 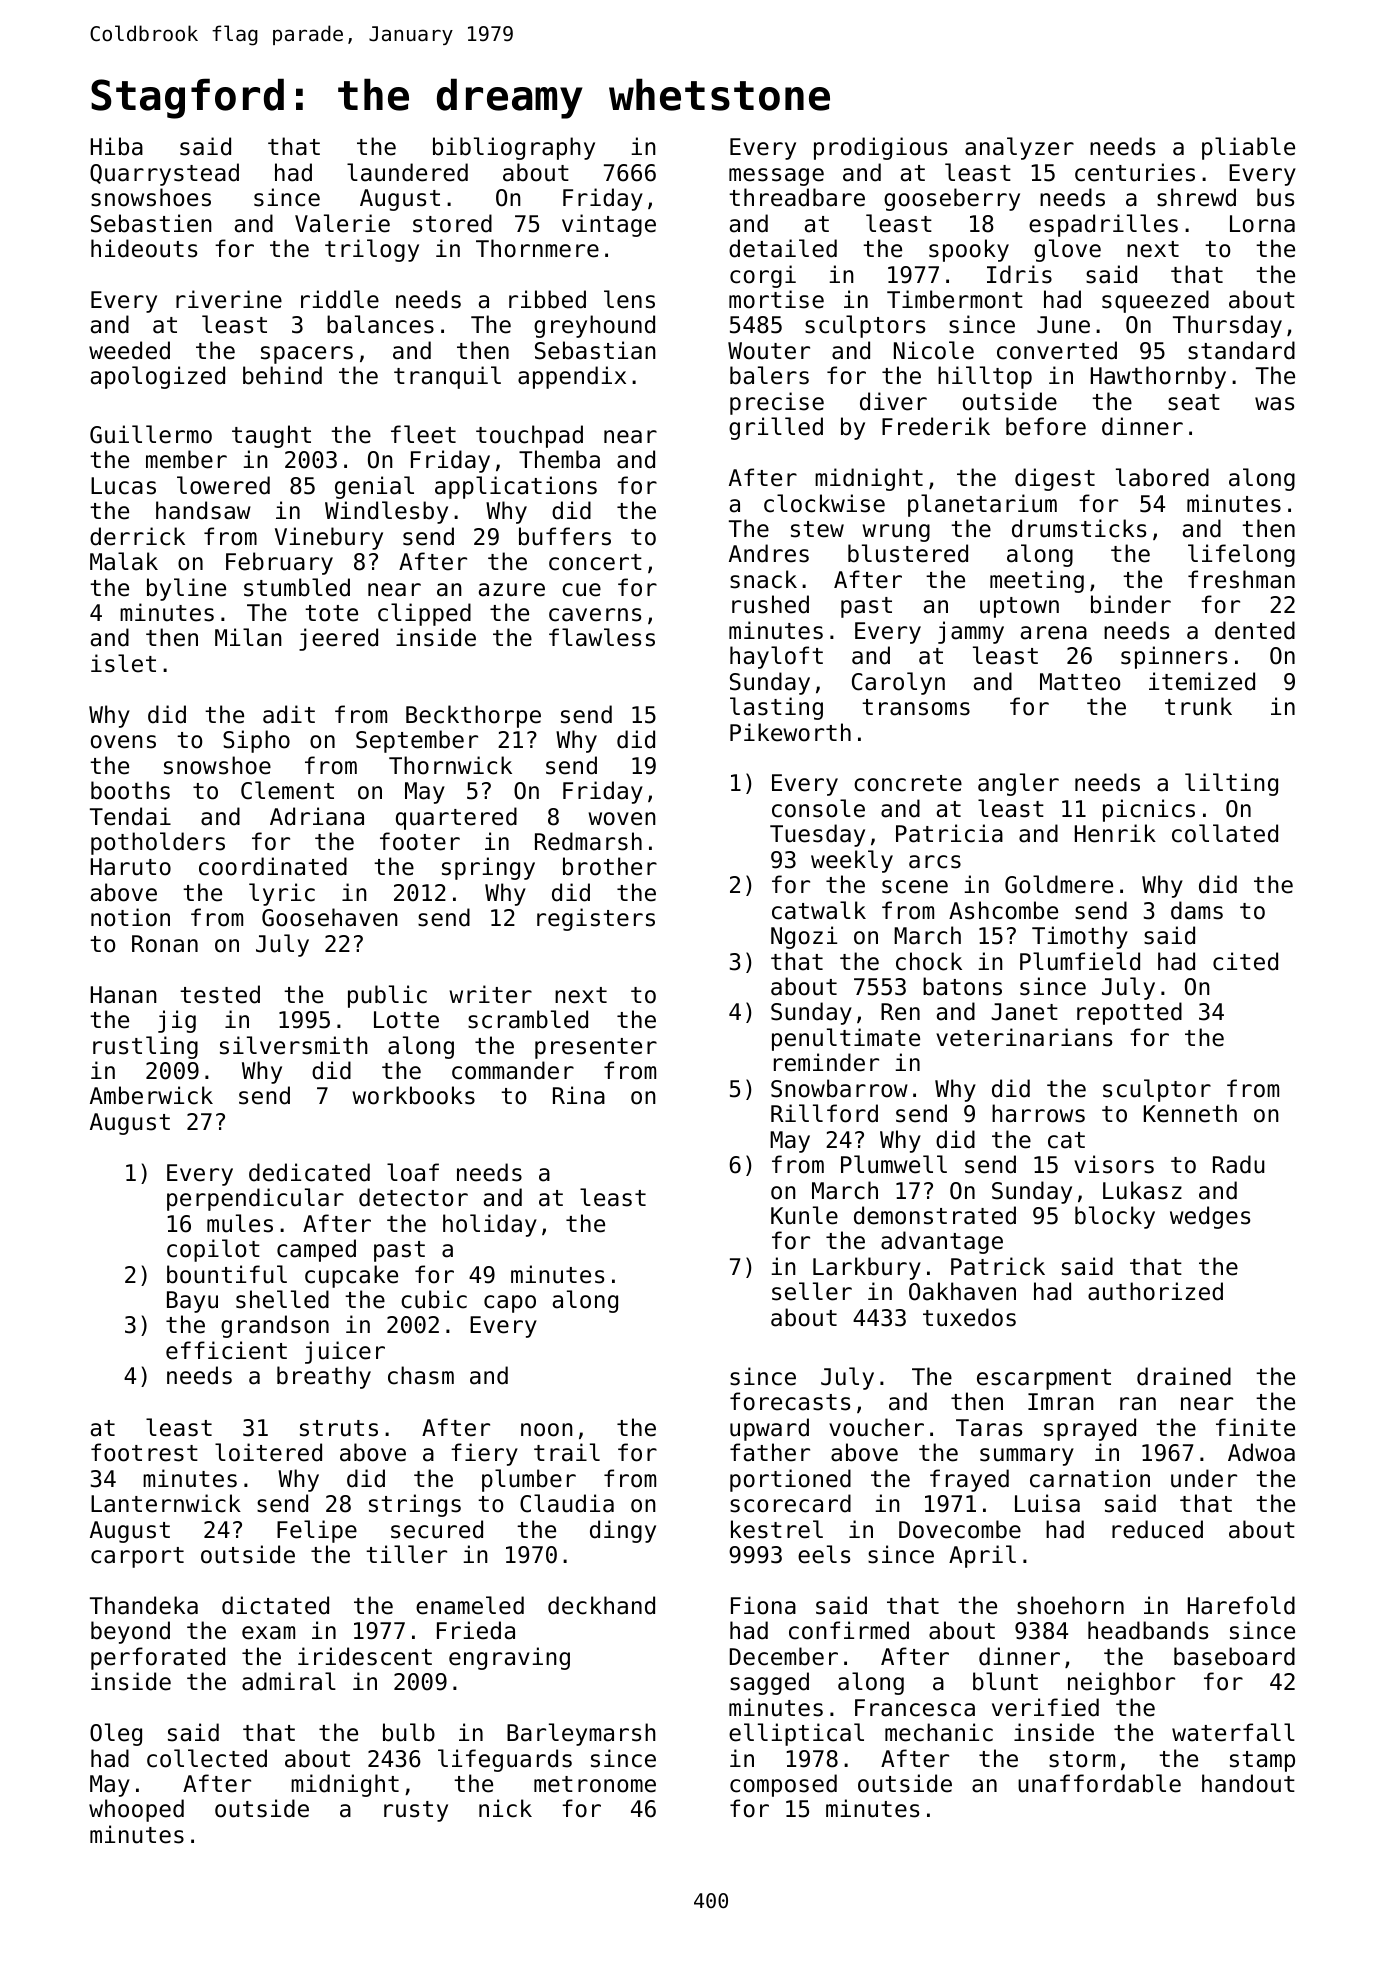 I want to click on Thandeka, so click(x=144, y=1605).
